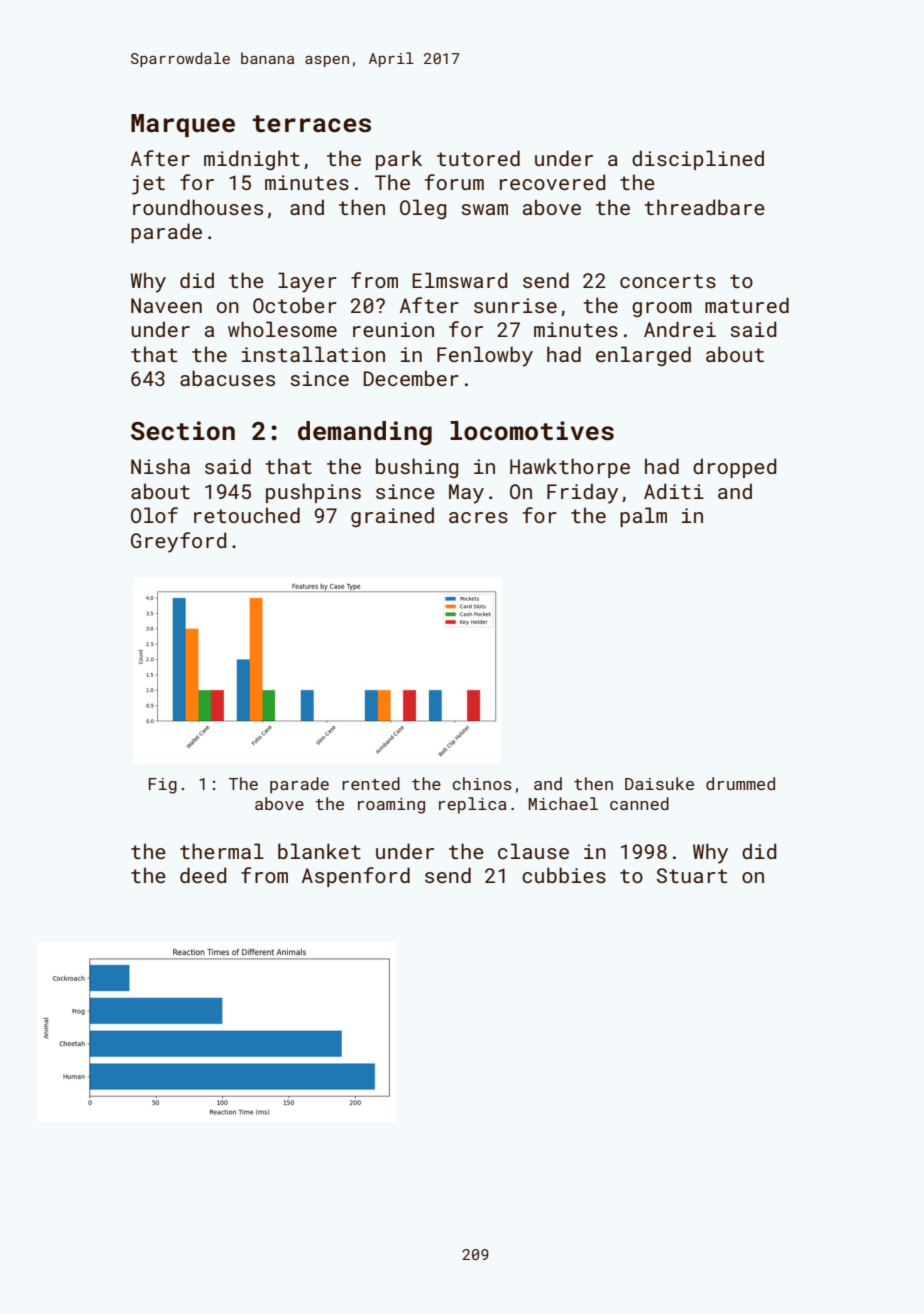  What do you see at coordinates (160, 466) in the screenshot?
I see `Nisha` at bounding box center [160, 466].
